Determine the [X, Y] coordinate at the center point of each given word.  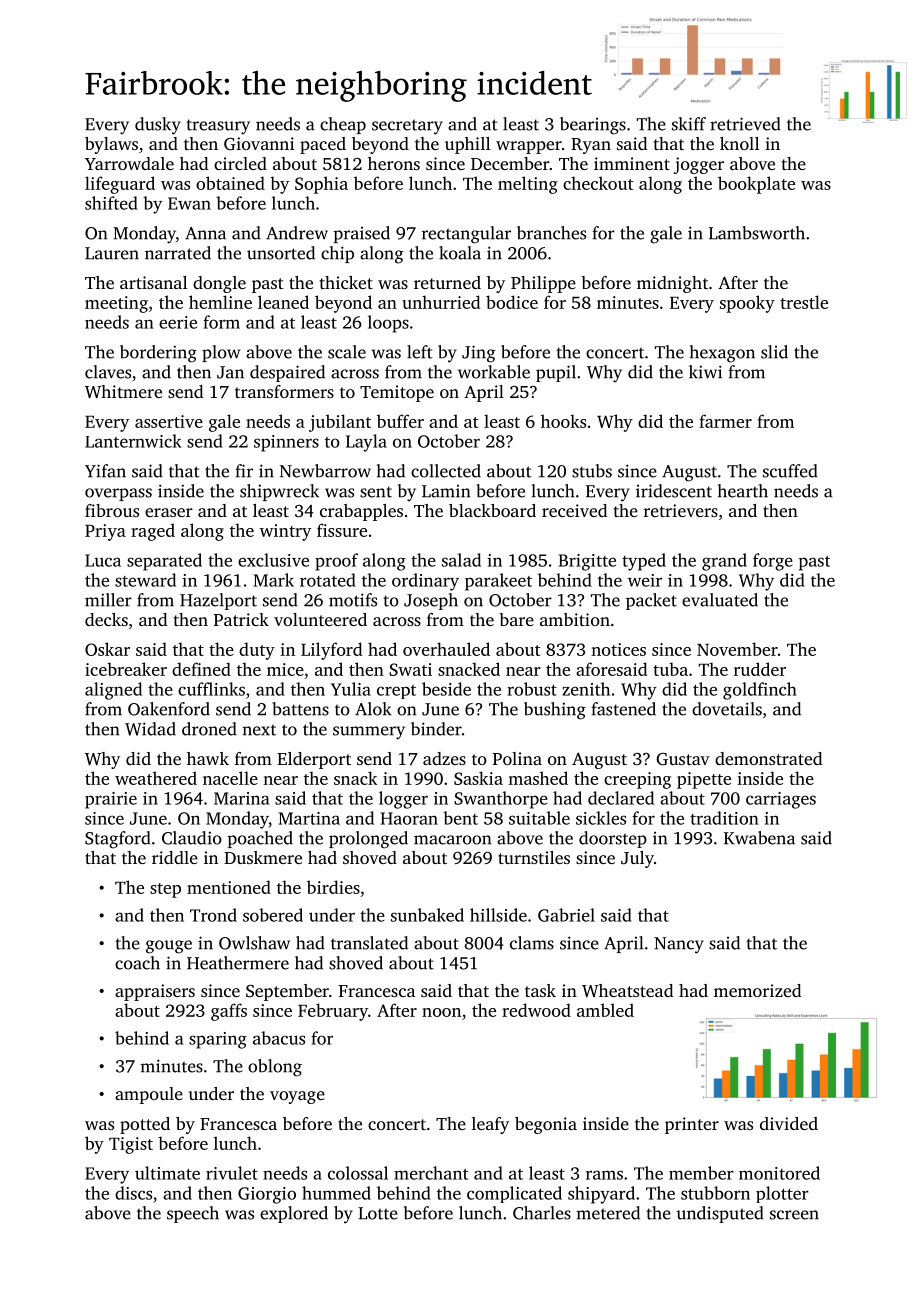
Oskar [107, 649]
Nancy [679, 945]
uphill [467, 145]
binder [436, 729]
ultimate [167, 1173]
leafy [490, 1125]
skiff [689, 124]
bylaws [111, 145]
